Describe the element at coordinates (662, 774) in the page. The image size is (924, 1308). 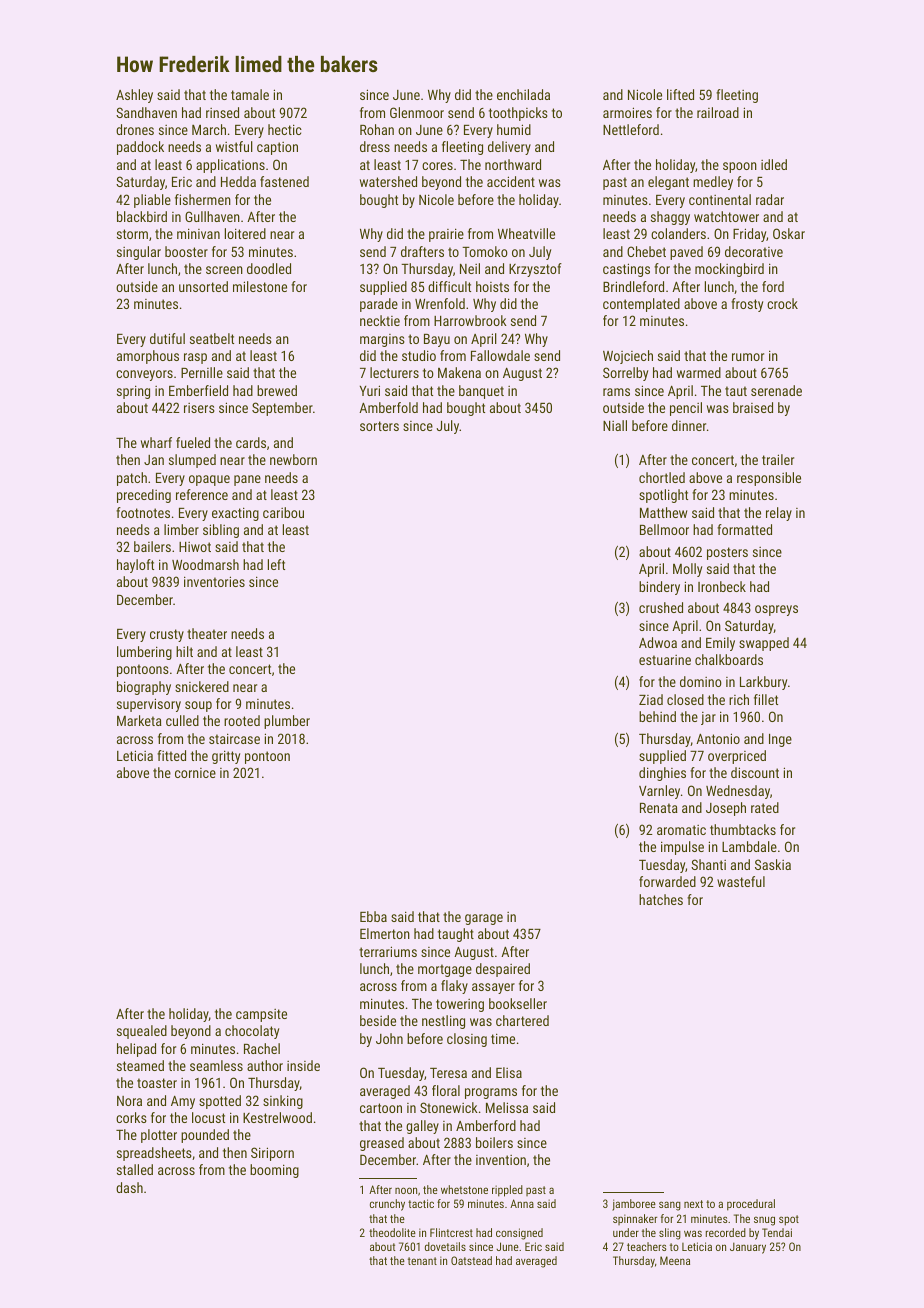
I see `dinghies` at that location.
